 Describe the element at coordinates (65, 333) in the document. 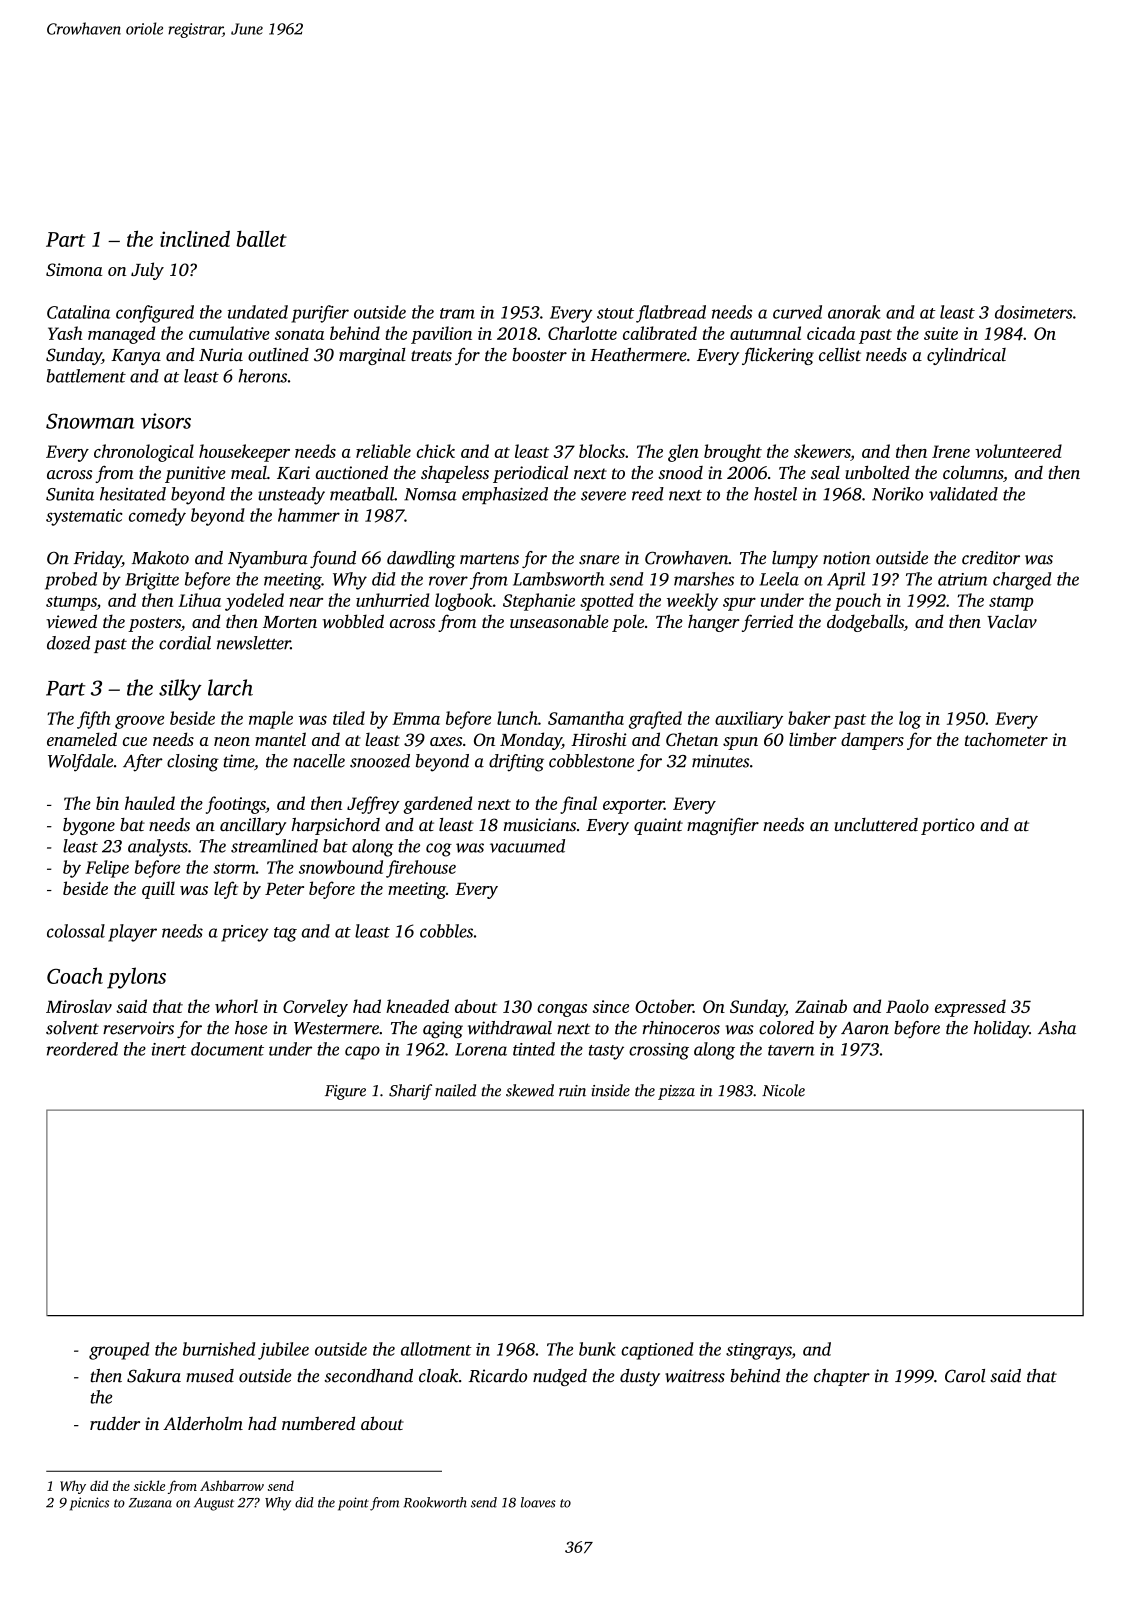

I see `Yash` at that location.
